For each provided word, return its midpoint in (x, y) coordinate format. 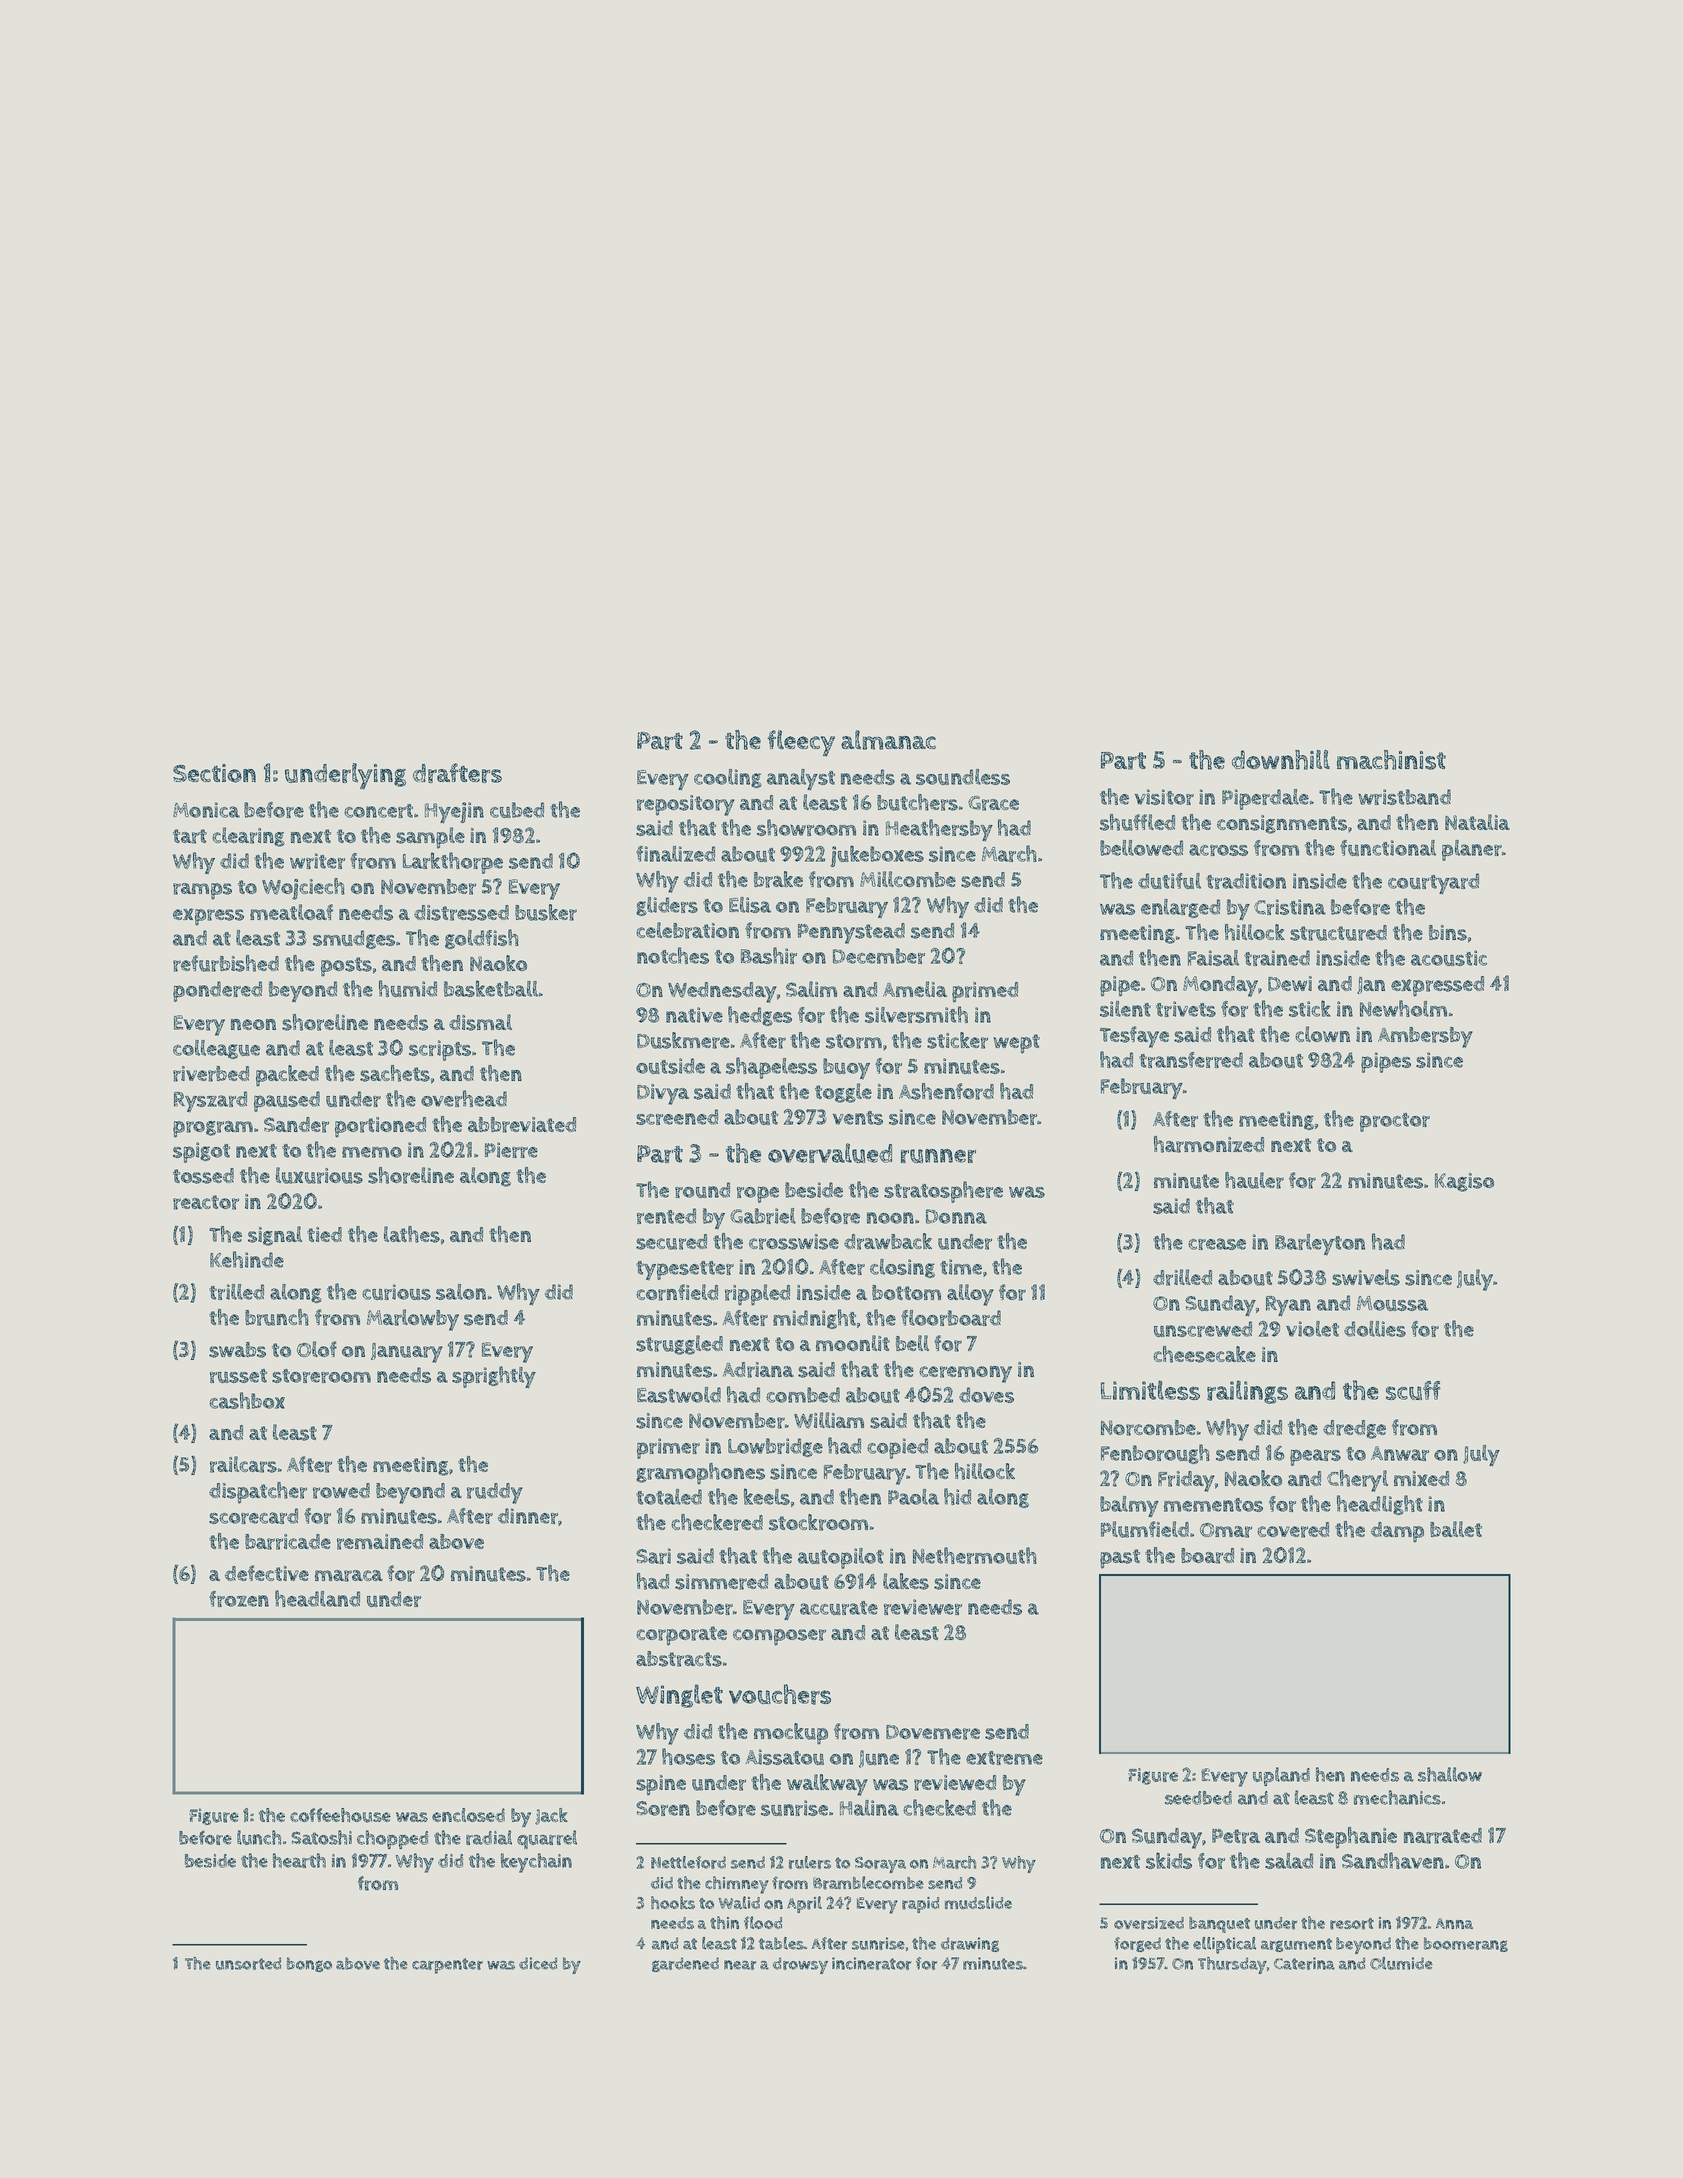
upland (1281, 1776)
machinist (1391, 760)
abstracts (679, 1659)
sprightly (494, 1377)
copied (897, 1448)
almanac (888, 740)
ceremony (965, 1374)
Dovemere (933, 1732)
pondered (217, 991)
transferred (1191, 1060)
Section (214, 773)
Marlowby (413, 1320)
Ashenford (946, 1091)
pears (1315, 1457)
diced (538, 1963)
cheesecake (1204, 1354)
